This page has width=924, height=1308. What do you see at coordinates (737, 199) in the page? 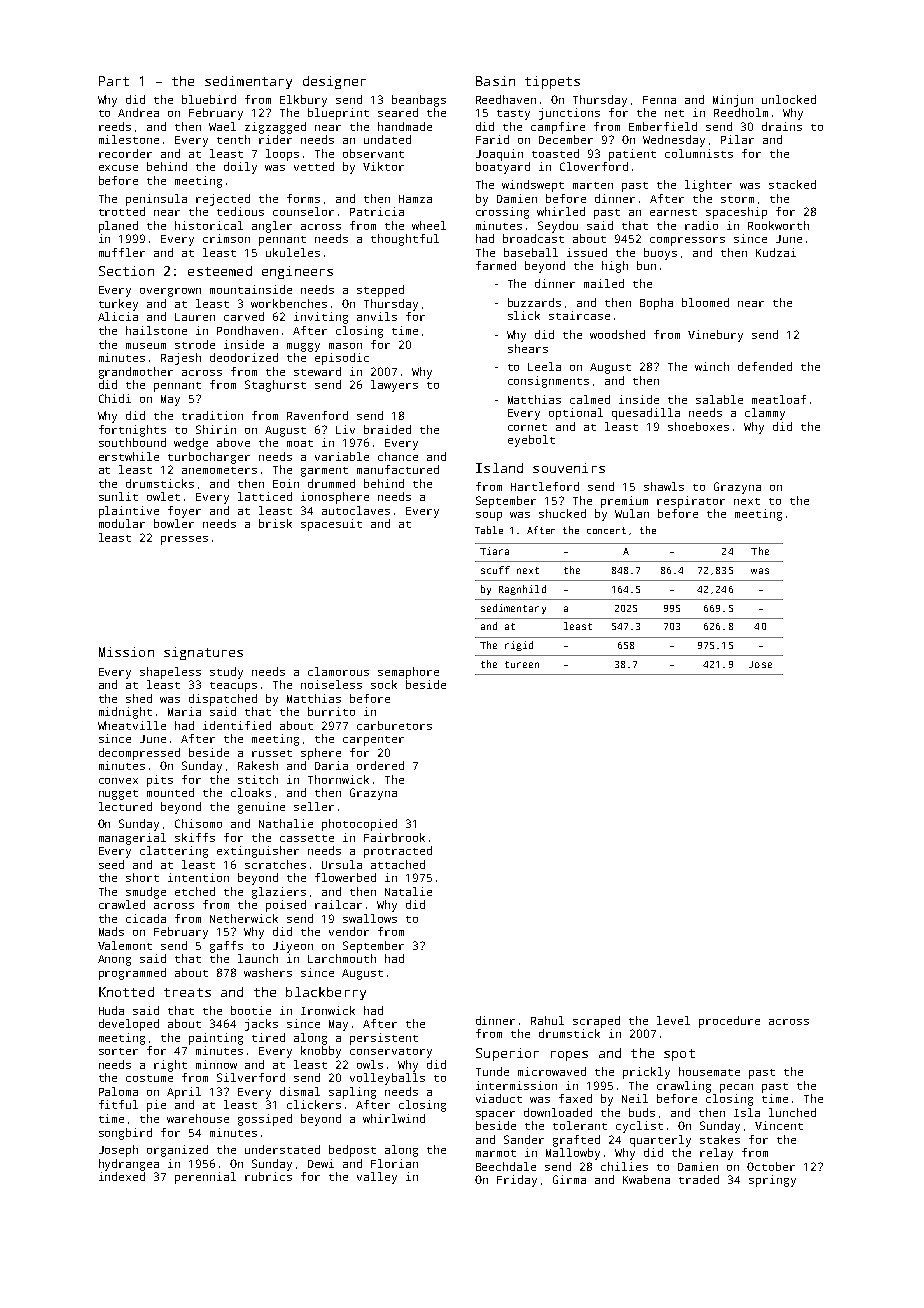
I see `storm` at bounding box center [737, 199].
